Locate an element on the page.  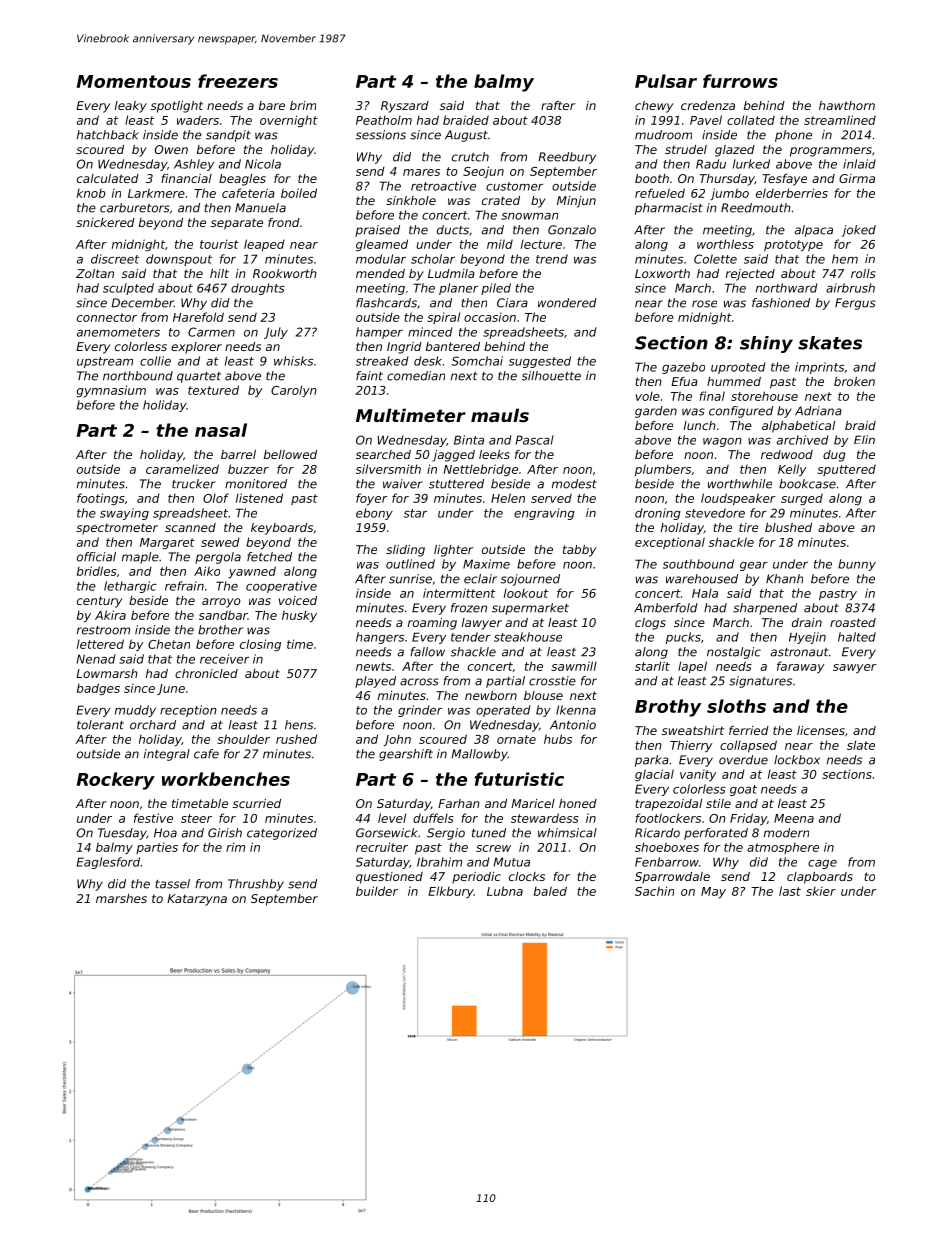
Ryszard is located at coordinates (405, 107).
